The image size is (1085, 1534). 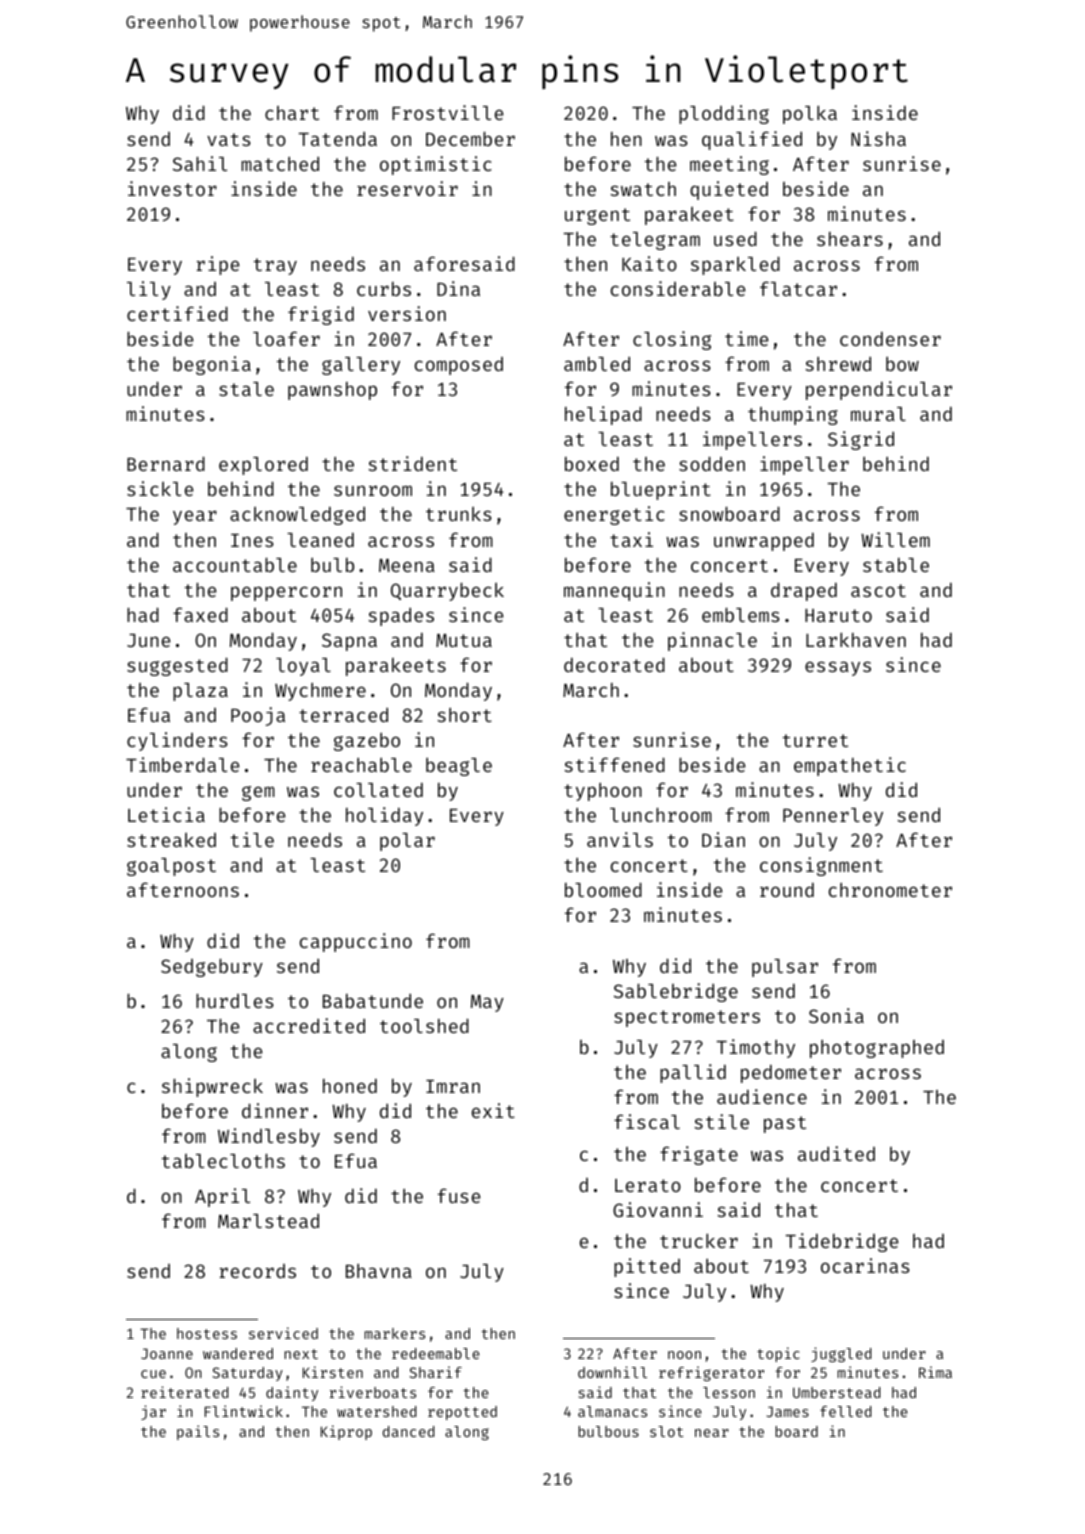 I want to click on faxed, so click(x=200, y=614).
